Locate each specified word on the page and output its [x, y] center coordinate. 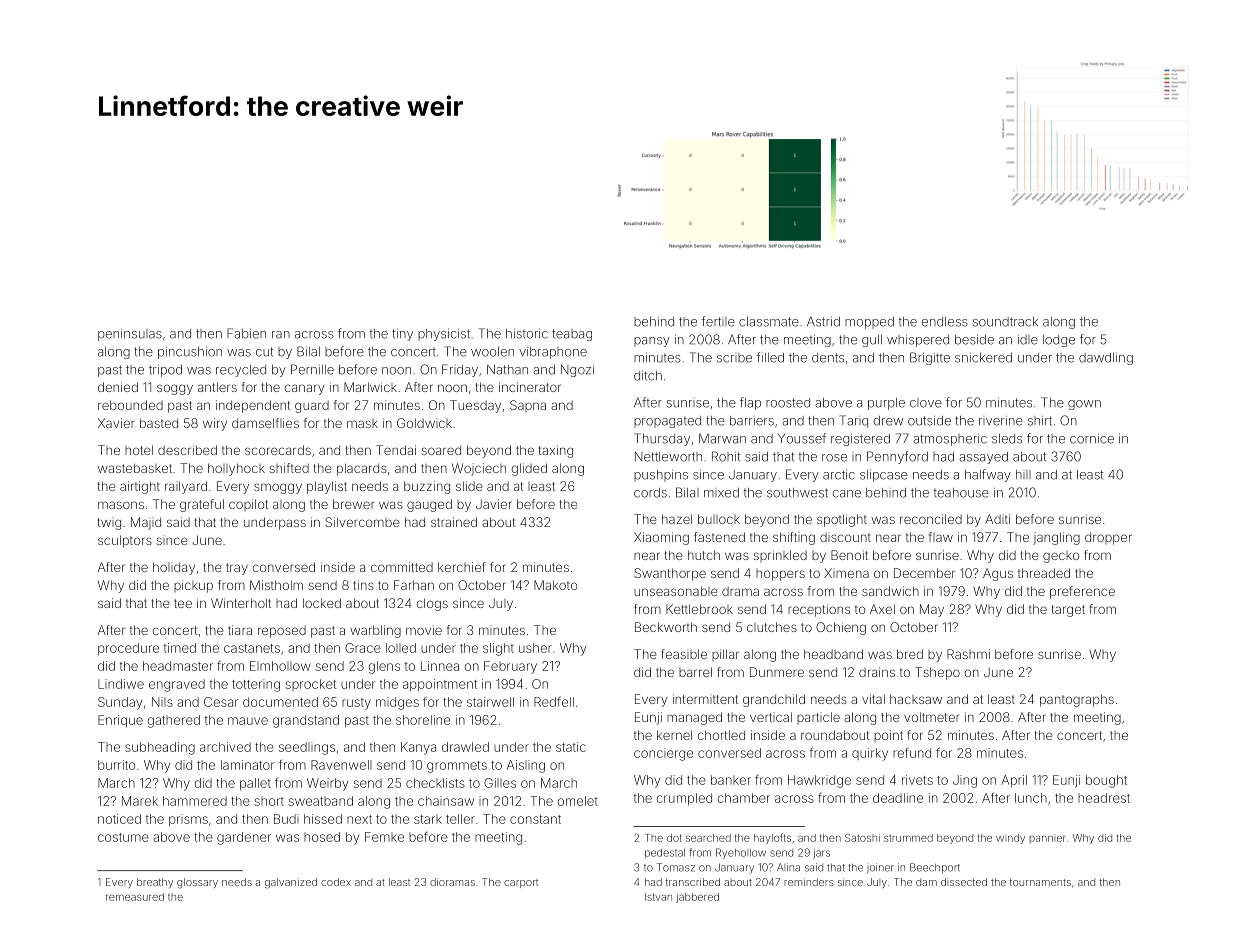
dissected [964, 882]
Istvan [658, 897]
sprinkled [780, 556]
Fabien [246, 333]
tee [183, 603]
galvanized [291, 883]
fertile [718, 321]
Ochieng [841, 628]
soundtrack [1005, 322]
